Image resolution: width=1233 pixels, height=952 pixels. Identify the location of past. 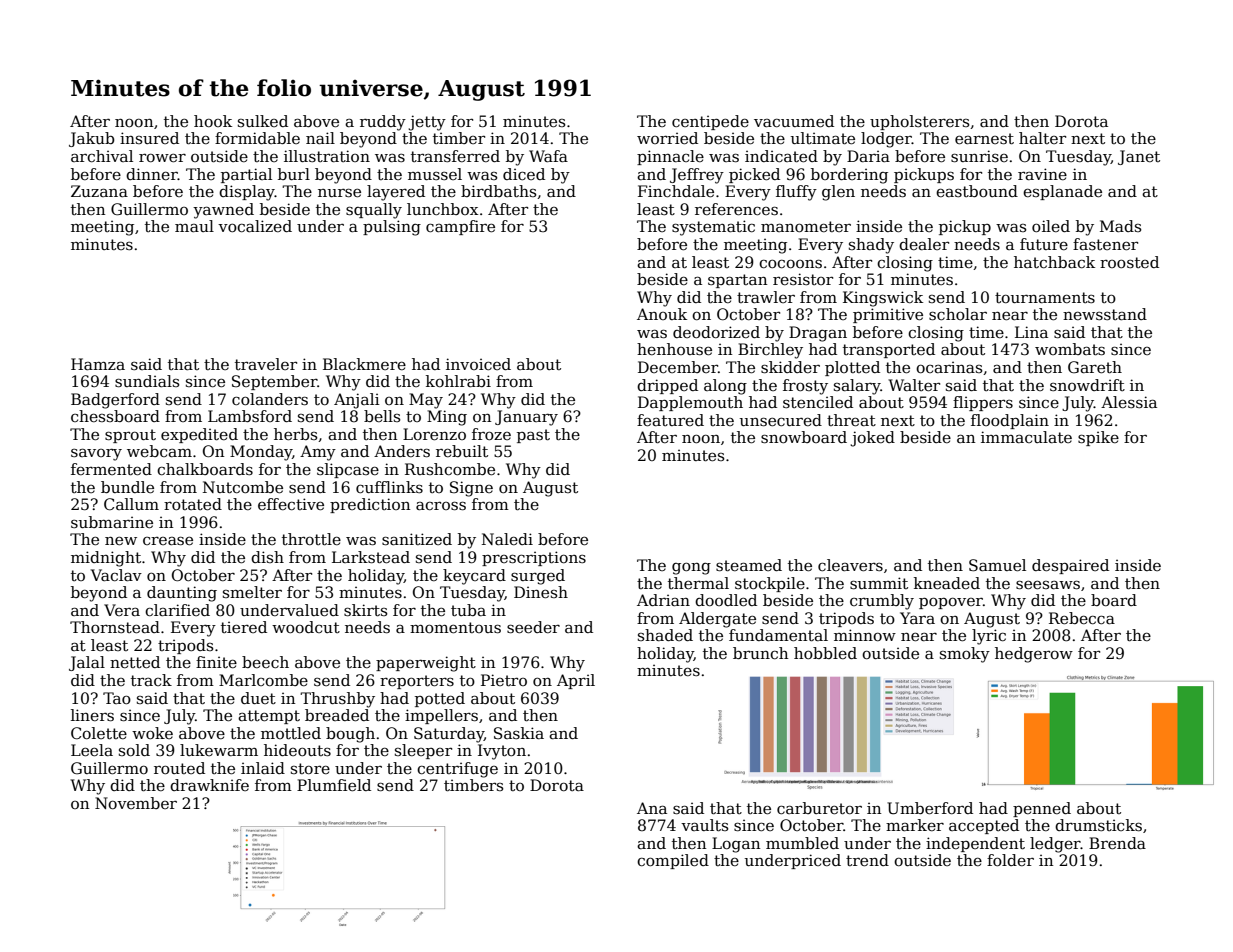
(533, 436).
